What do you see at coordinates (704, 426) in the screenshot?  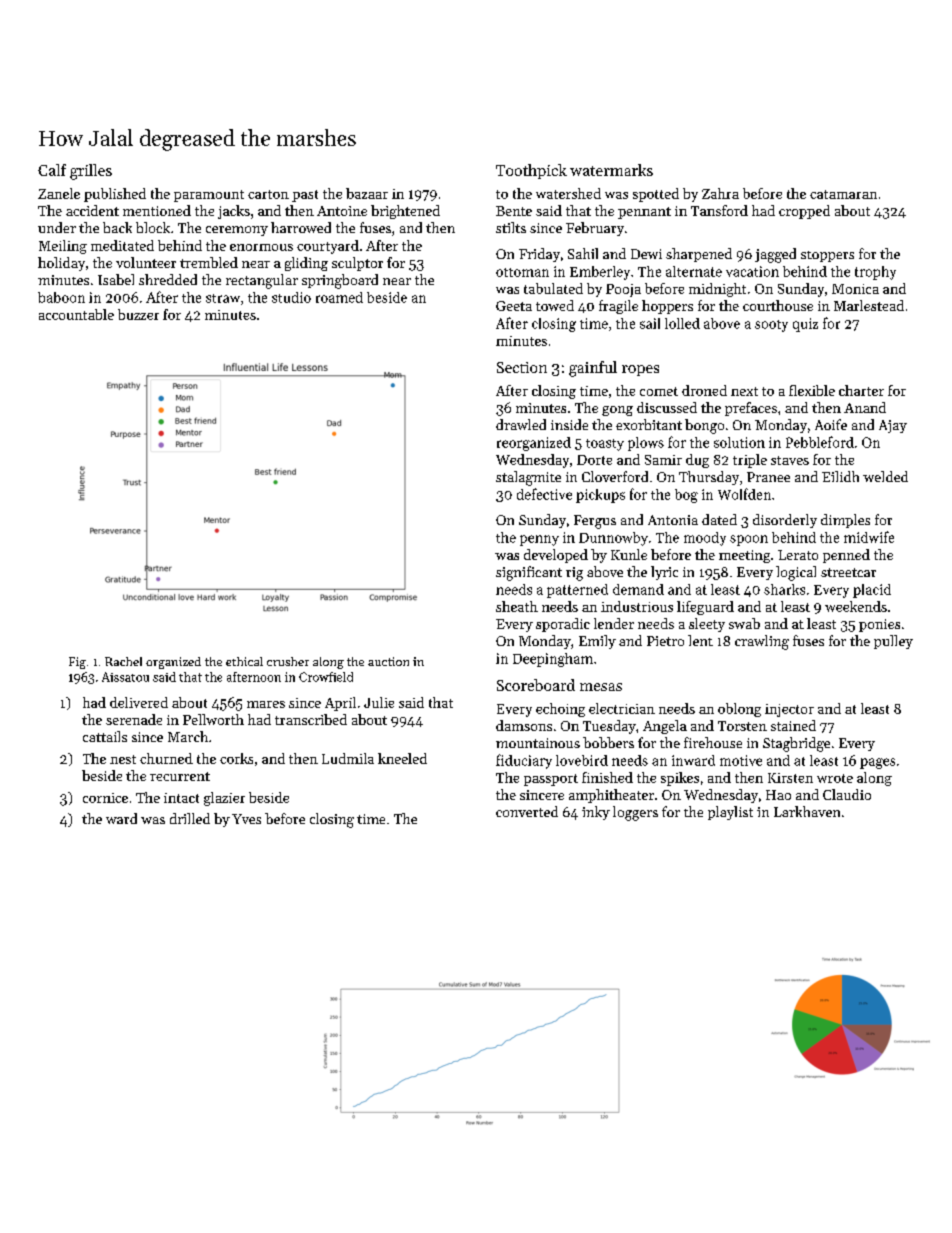 I see `bongo` at bounding box center [704, 426].
